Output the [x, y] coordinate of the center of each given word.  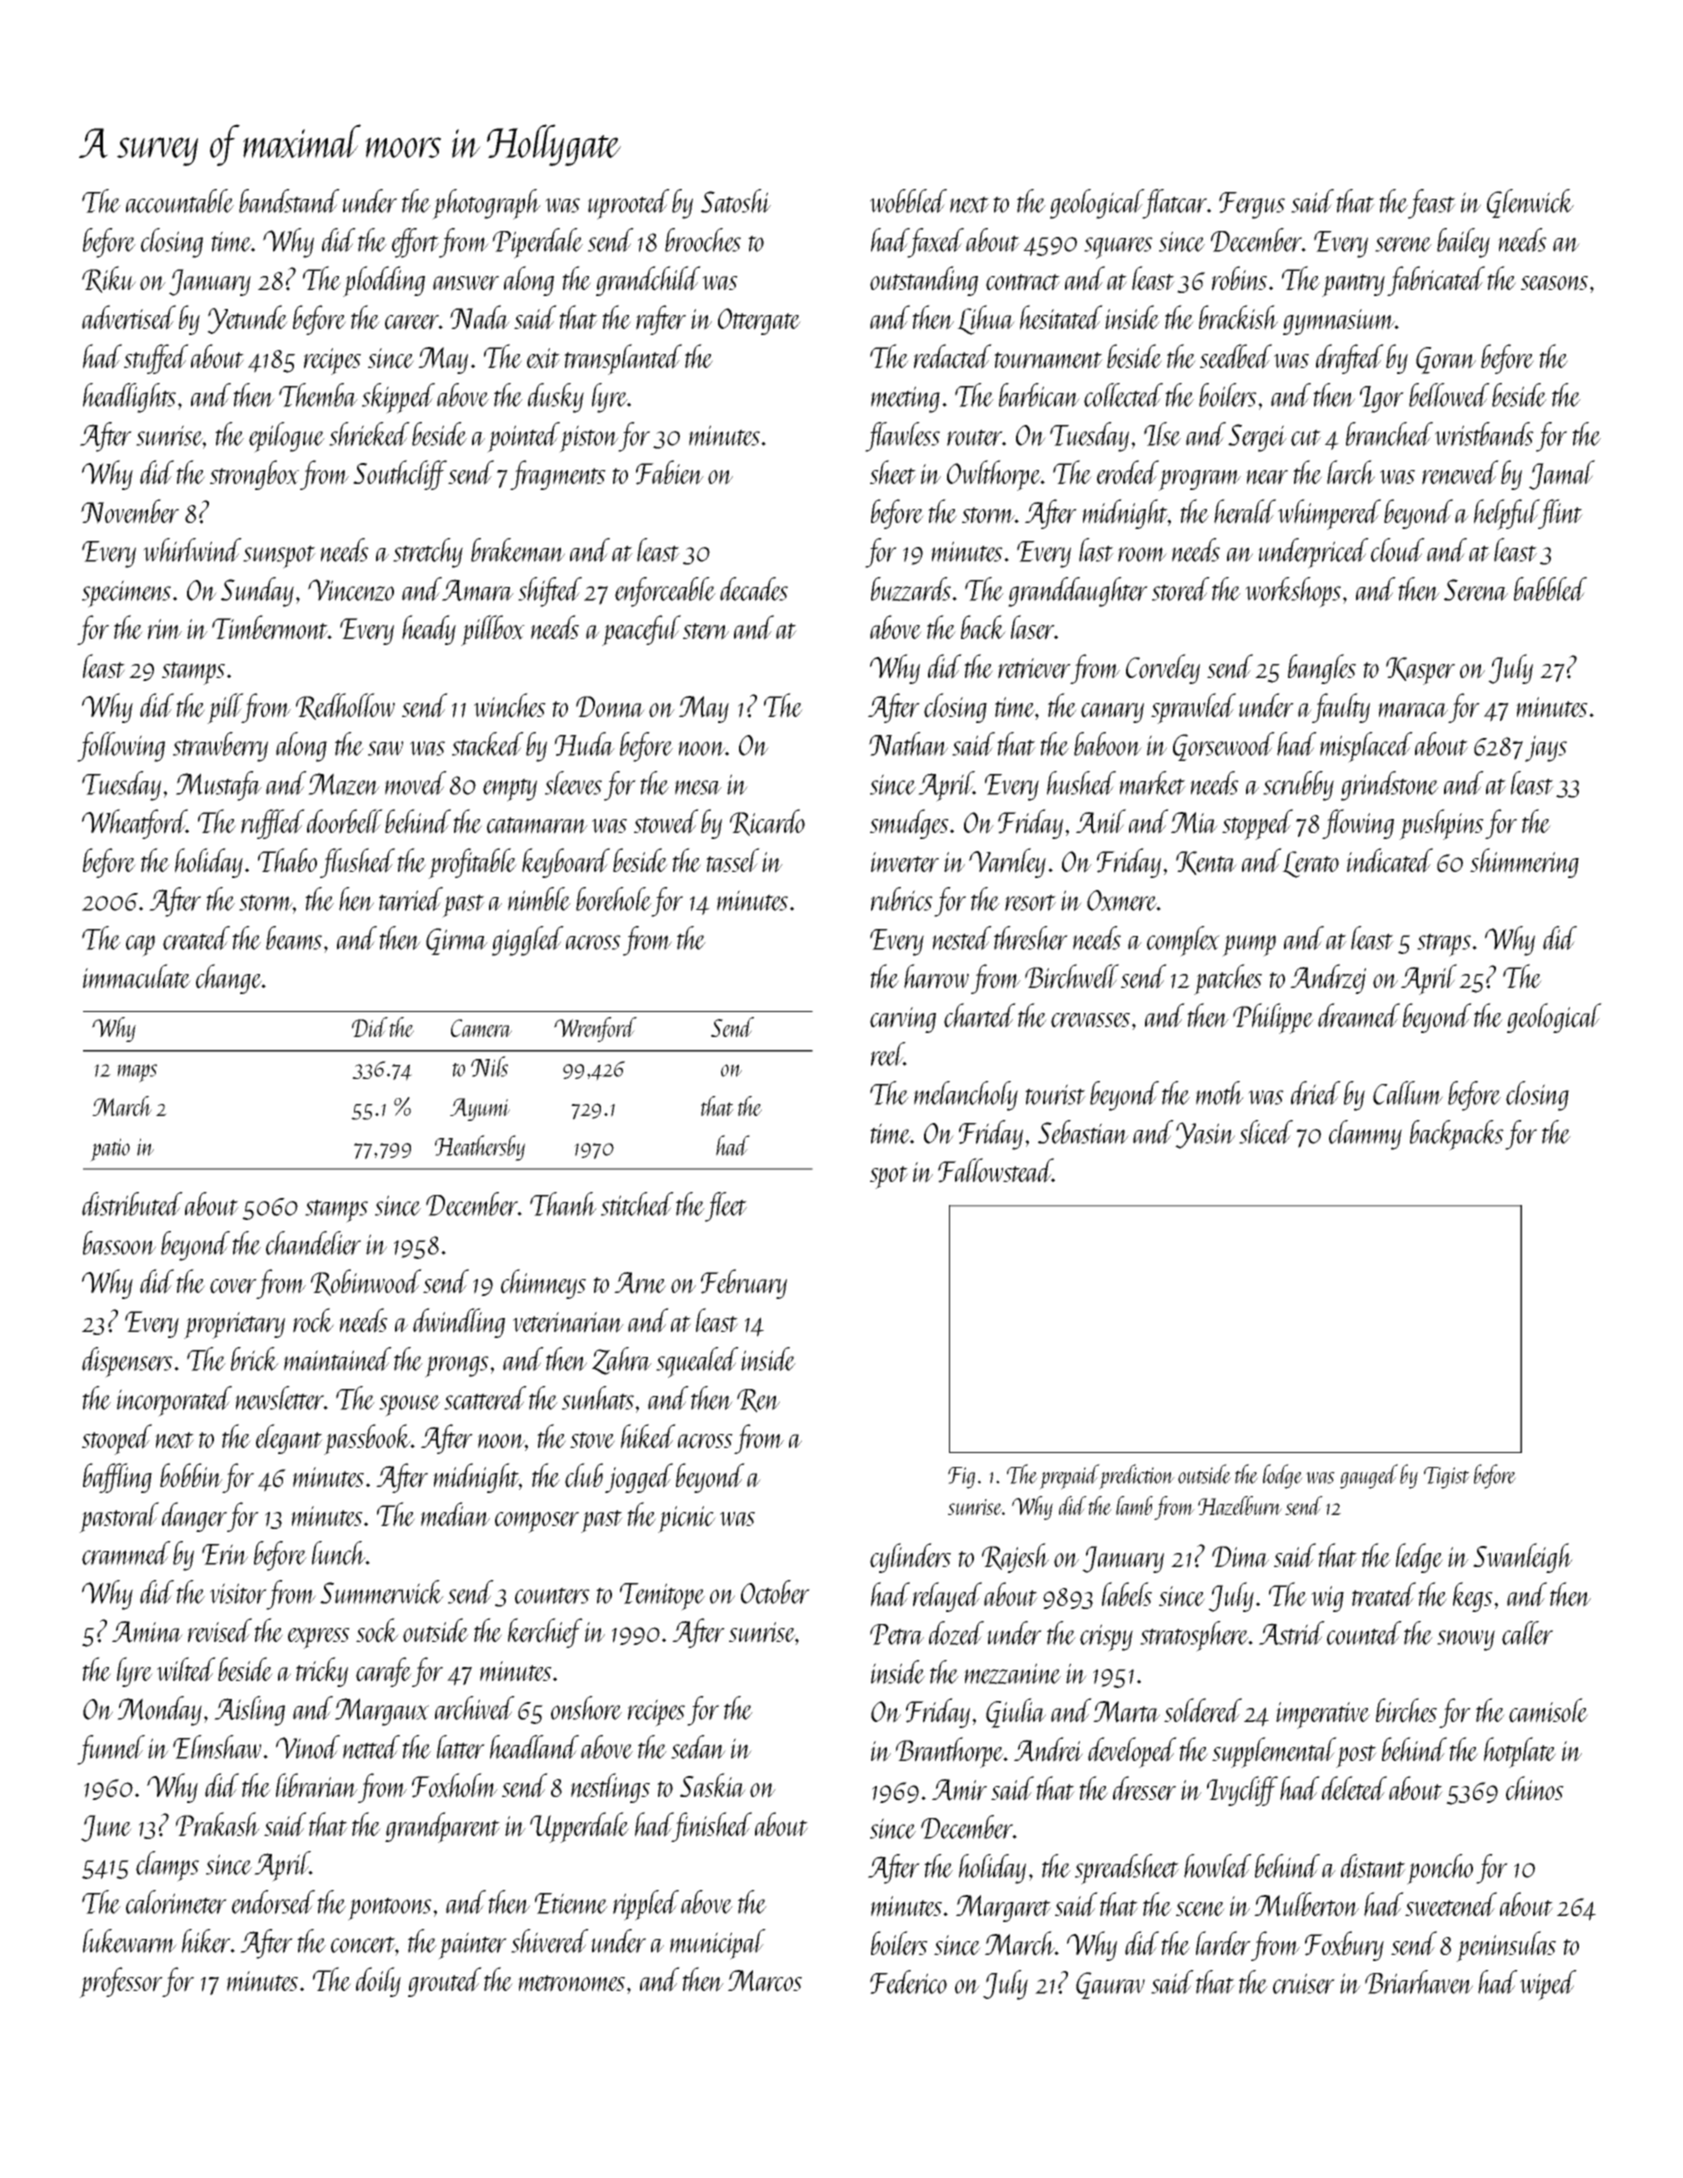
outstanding [924, 281]
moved [416, 783]
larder [1223, 1943]
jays [1546, 748]
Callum [1408, 1093]
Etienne [571, 1903]
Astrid [1292, 1633]
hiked [648, 1436]
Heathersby [480, 1148]
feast [1432, 204]
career [412, 322]
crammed [126, 1553]
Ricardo [767, 822]
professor [121, 1982]
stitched [637, 1204]
